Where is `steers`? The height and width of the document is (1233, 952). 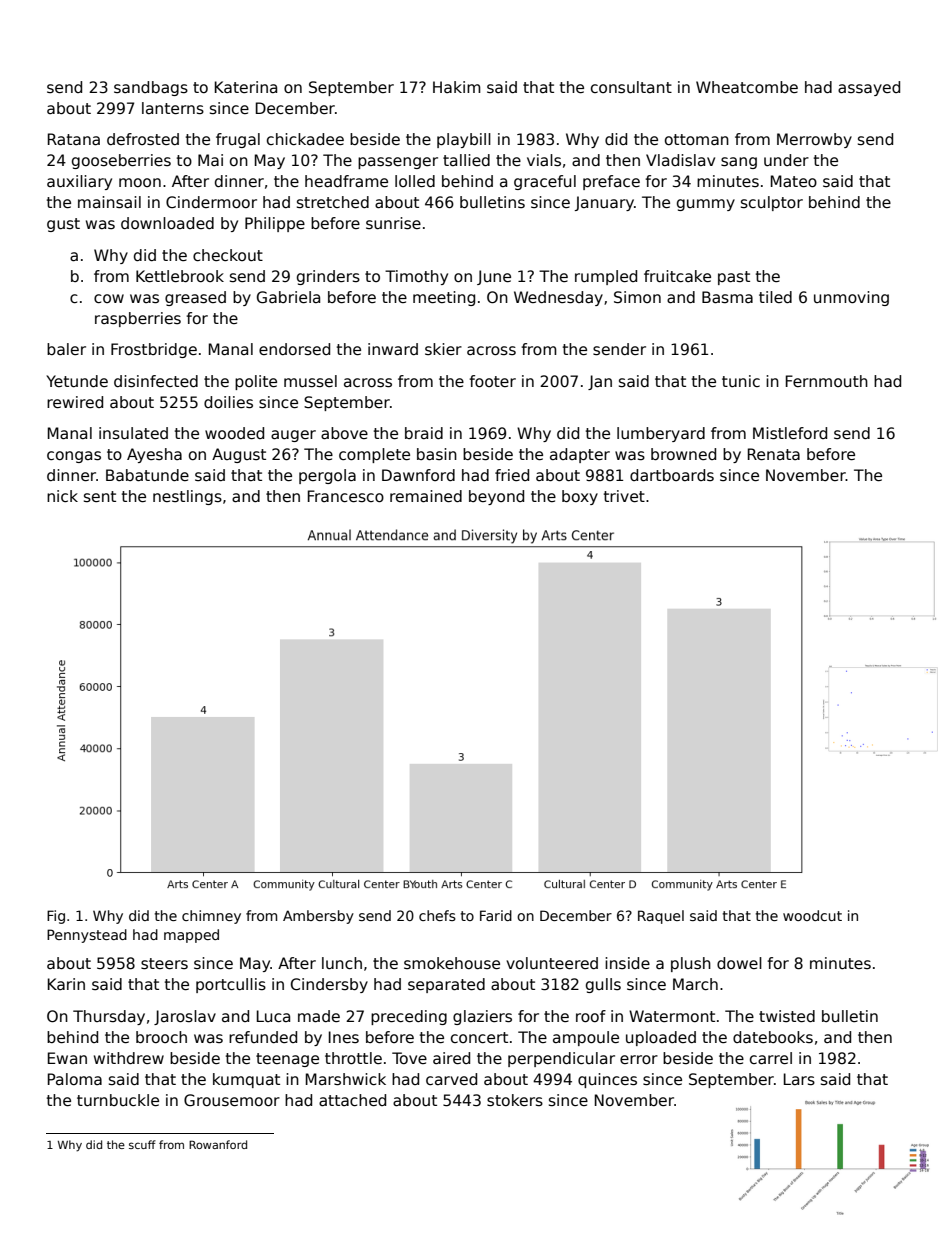 steers is located at coordinates (164, 964).
